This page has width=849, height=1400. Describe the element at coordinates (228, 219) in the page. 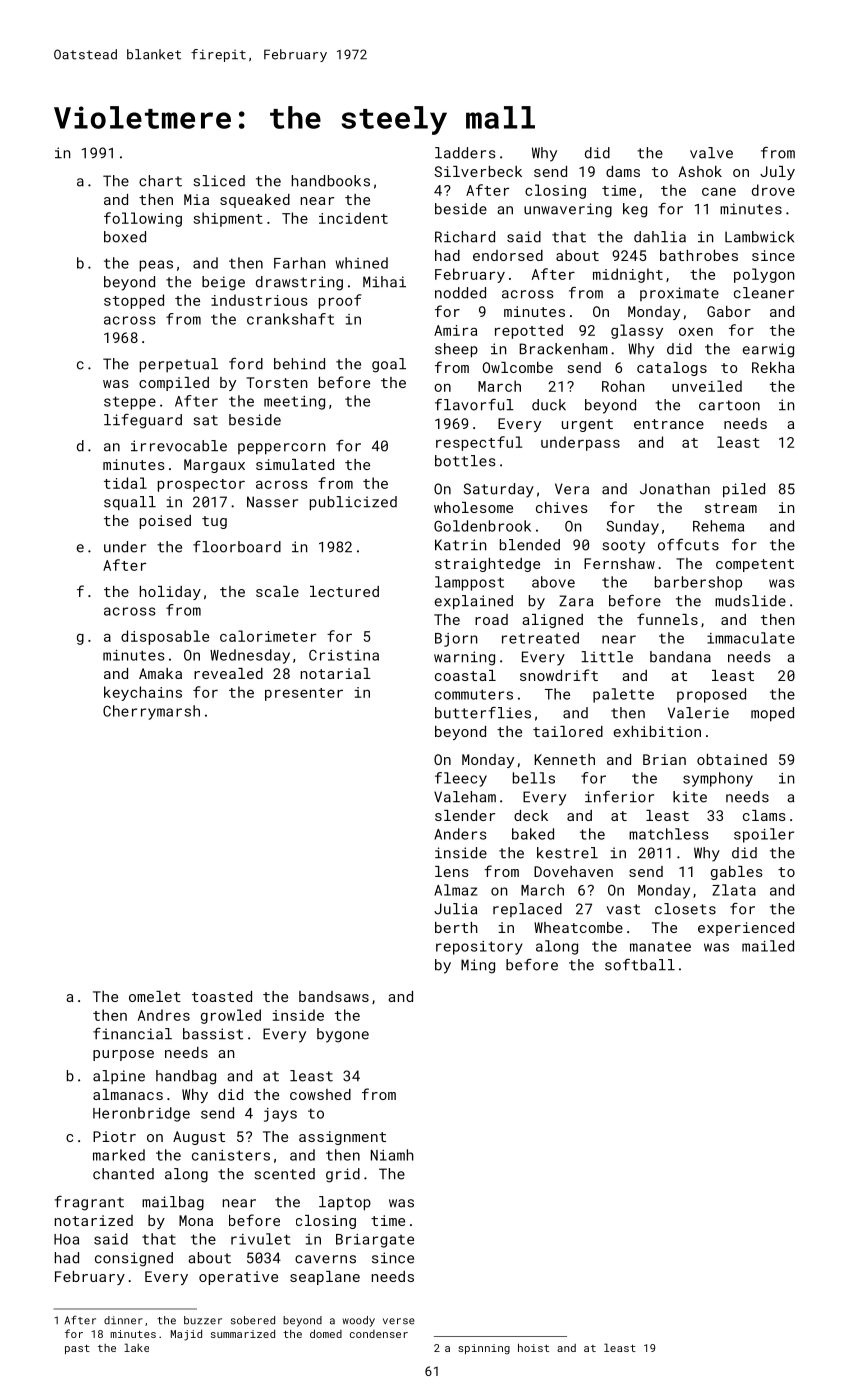

I see `shipment` at that location.
